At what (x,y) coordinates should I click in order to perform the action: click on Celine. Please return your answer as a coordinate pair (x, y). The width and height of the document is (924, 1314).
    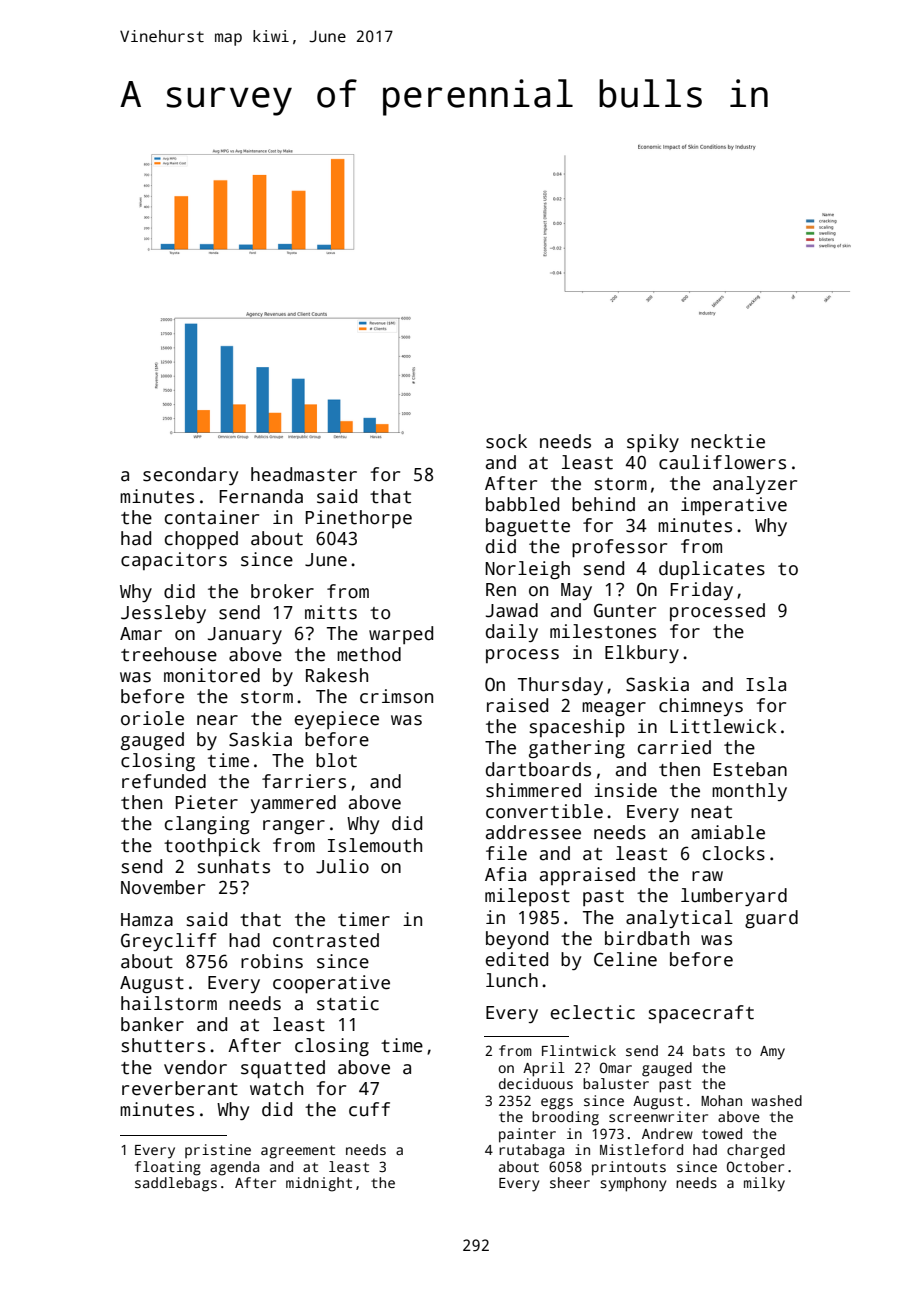
    Looking at the image, I should click on (625, 959).
